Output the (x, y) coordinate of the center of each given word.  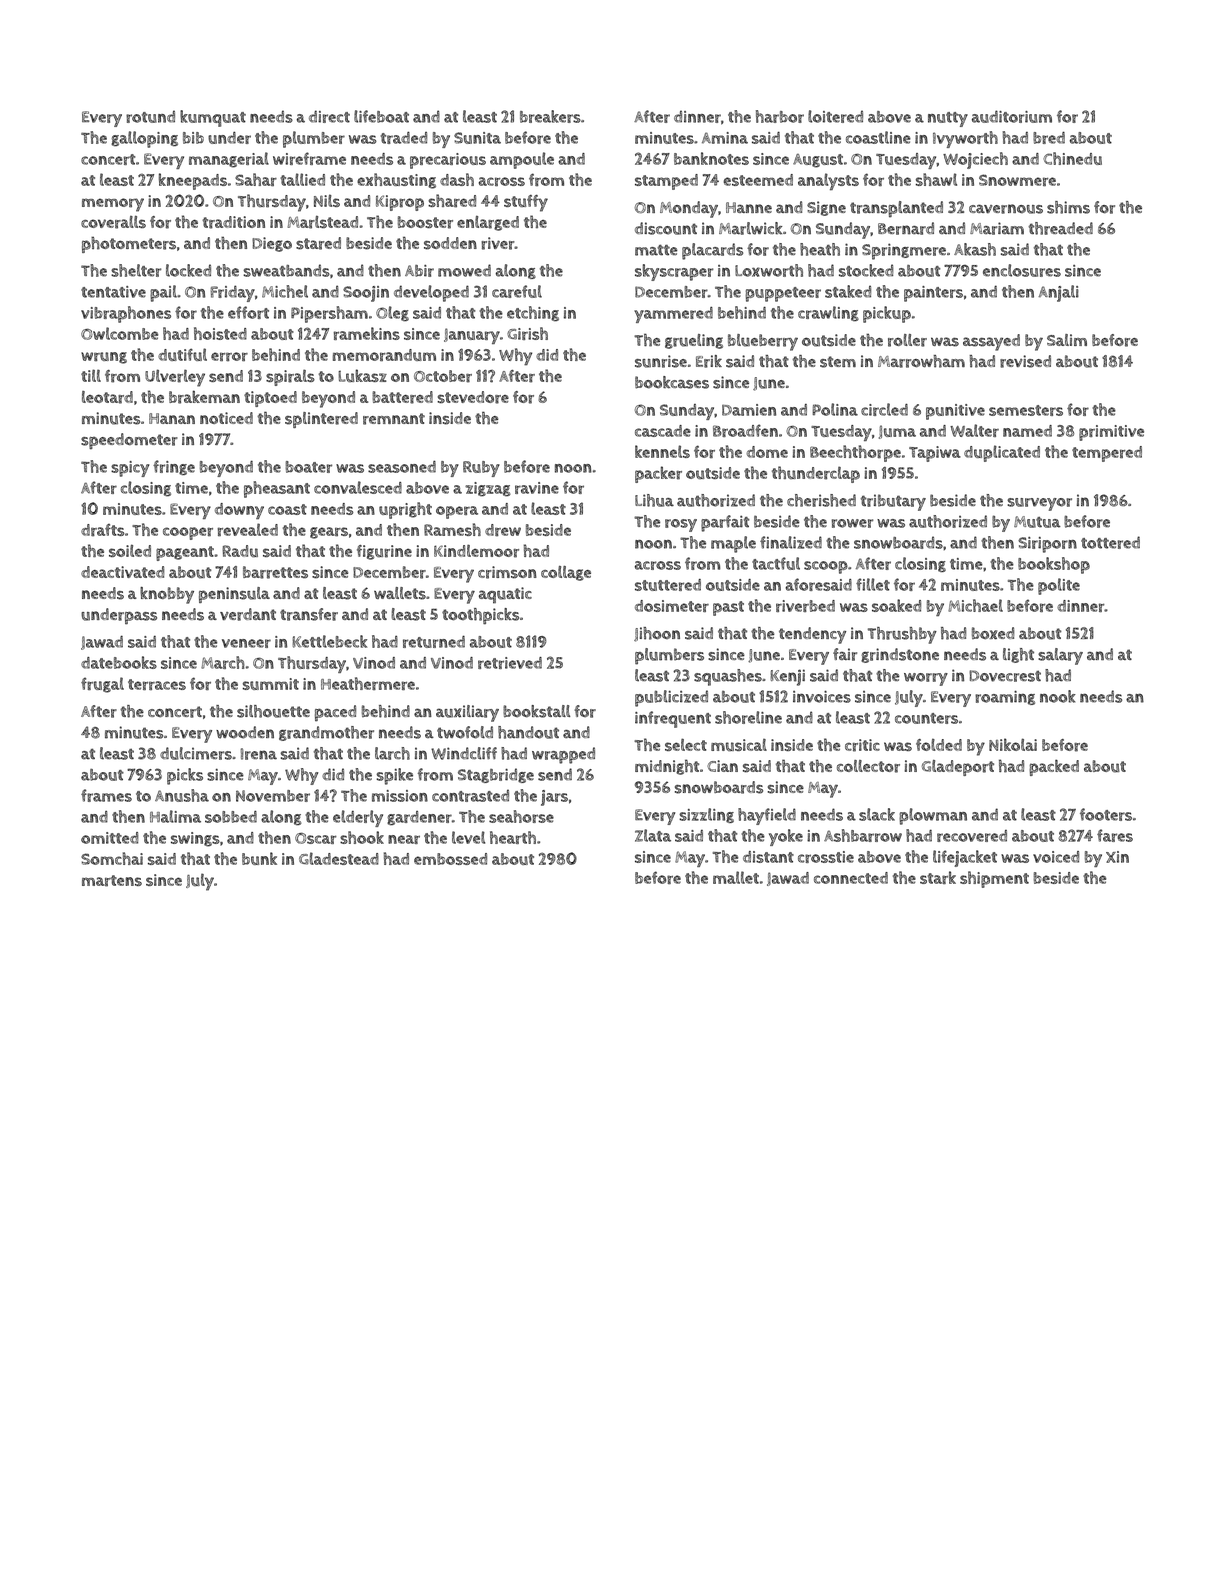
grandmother (326, 733)
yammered (673, 315)
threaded (1060, 228)
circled (884, 409)
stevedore (473, 397)
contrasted (470, 795)
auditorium (1012, 116)
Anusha (182, 795)
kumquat (213, 118)
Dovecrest (1005, 676)
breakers (550, 116)
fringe (174, 467)
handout (528, 732)
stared (318, 243)
